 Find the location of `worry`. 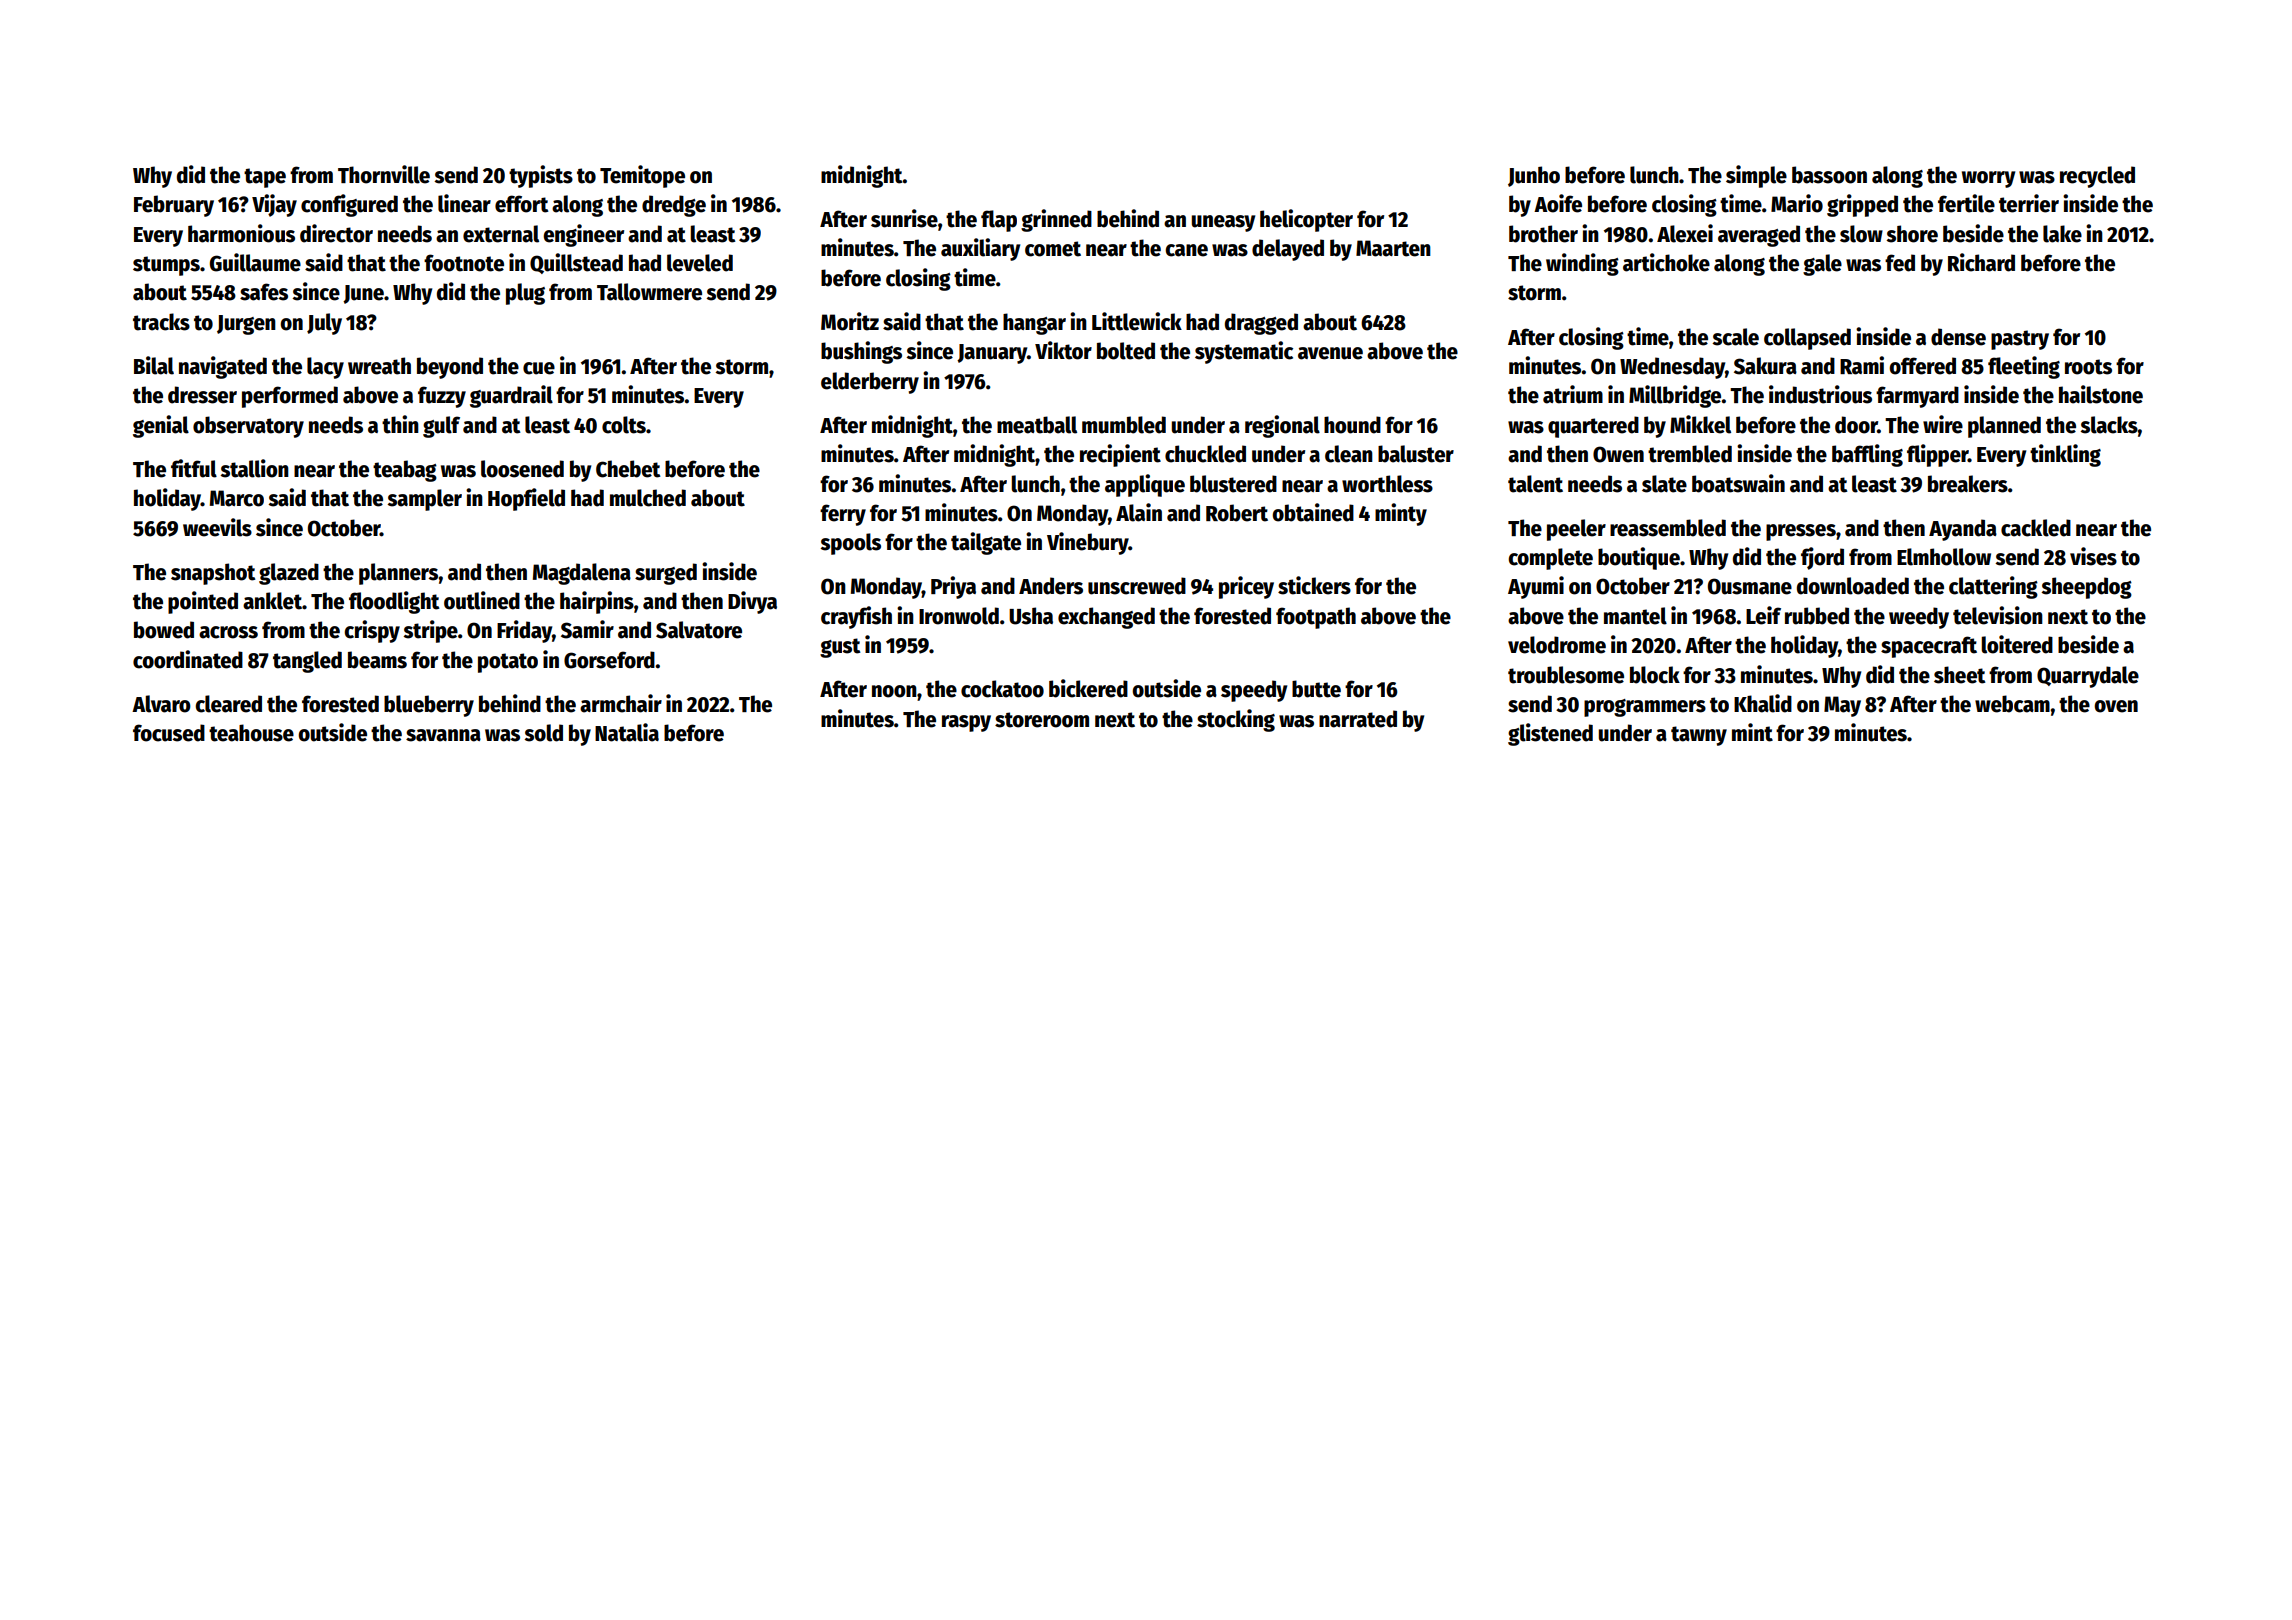

worry is located at coordinates (1988, 179).
